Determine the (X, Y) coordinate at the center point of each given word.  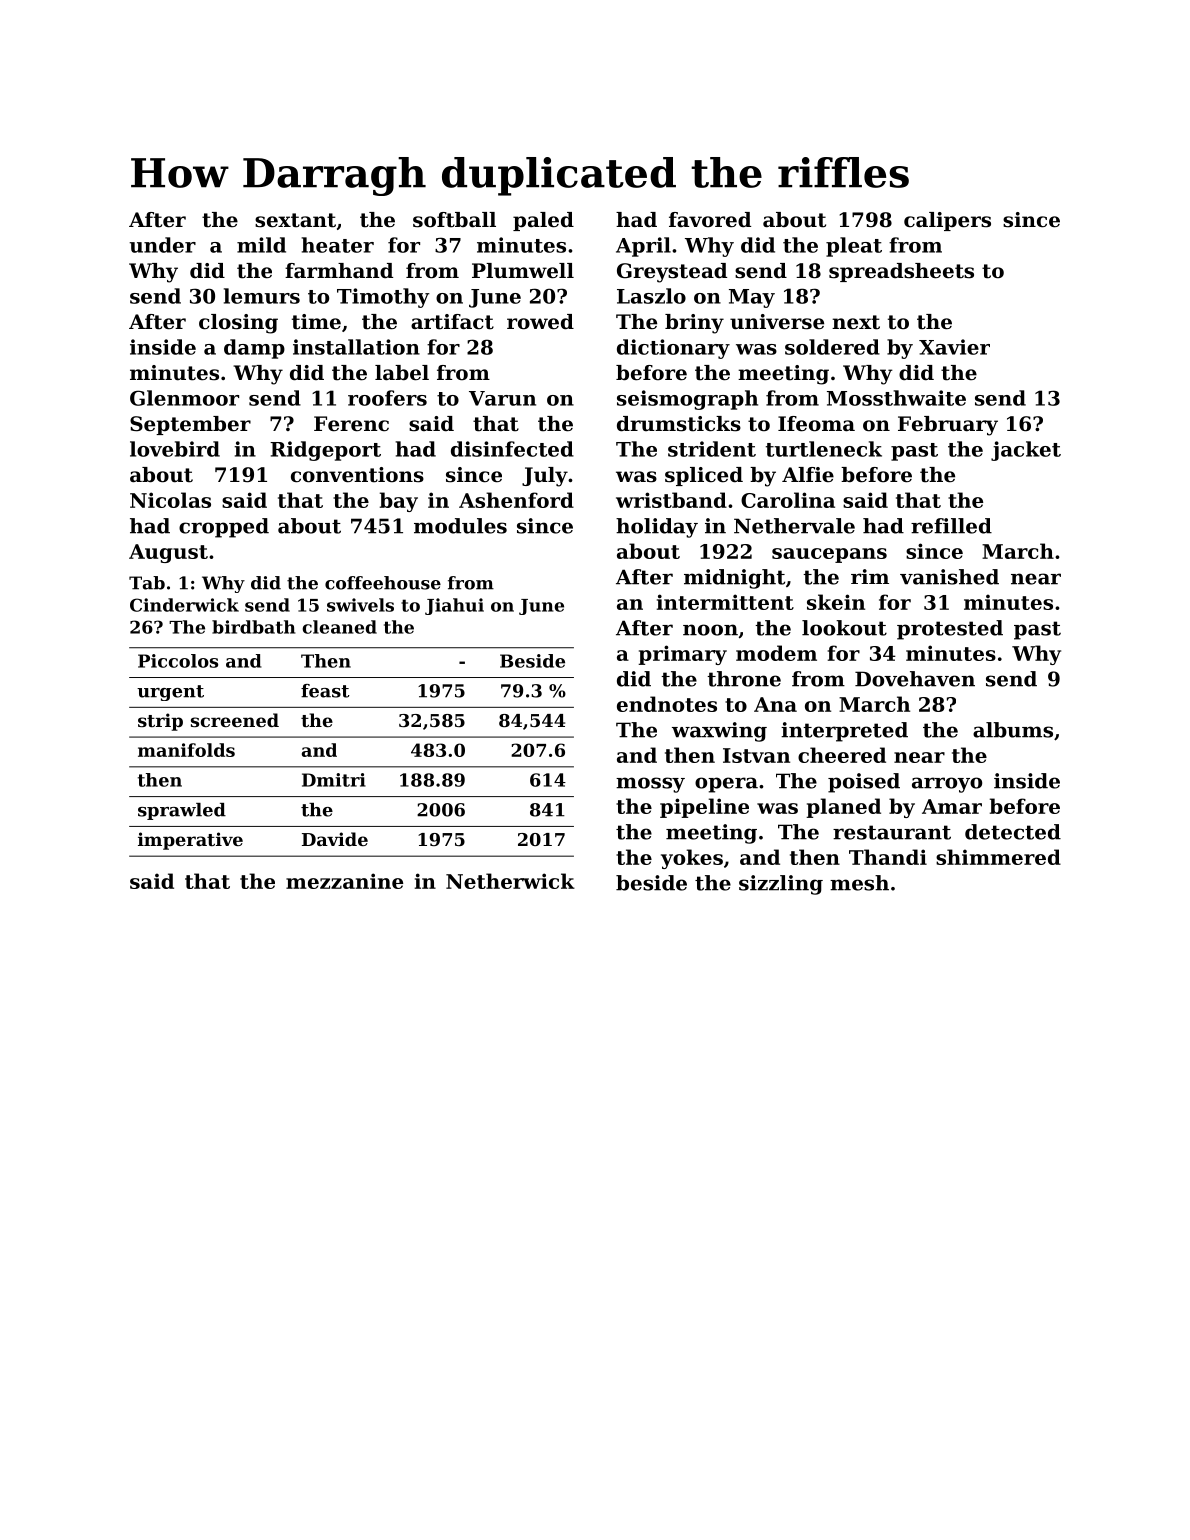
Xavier (954, 347)
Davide (335, 839)
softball (454, 220)
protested (950, 630)
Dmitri (334, 780)
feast (325, 691)
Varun (502, 398)
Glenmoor (184, 398)
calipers (947, 221)
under (162, 245)
